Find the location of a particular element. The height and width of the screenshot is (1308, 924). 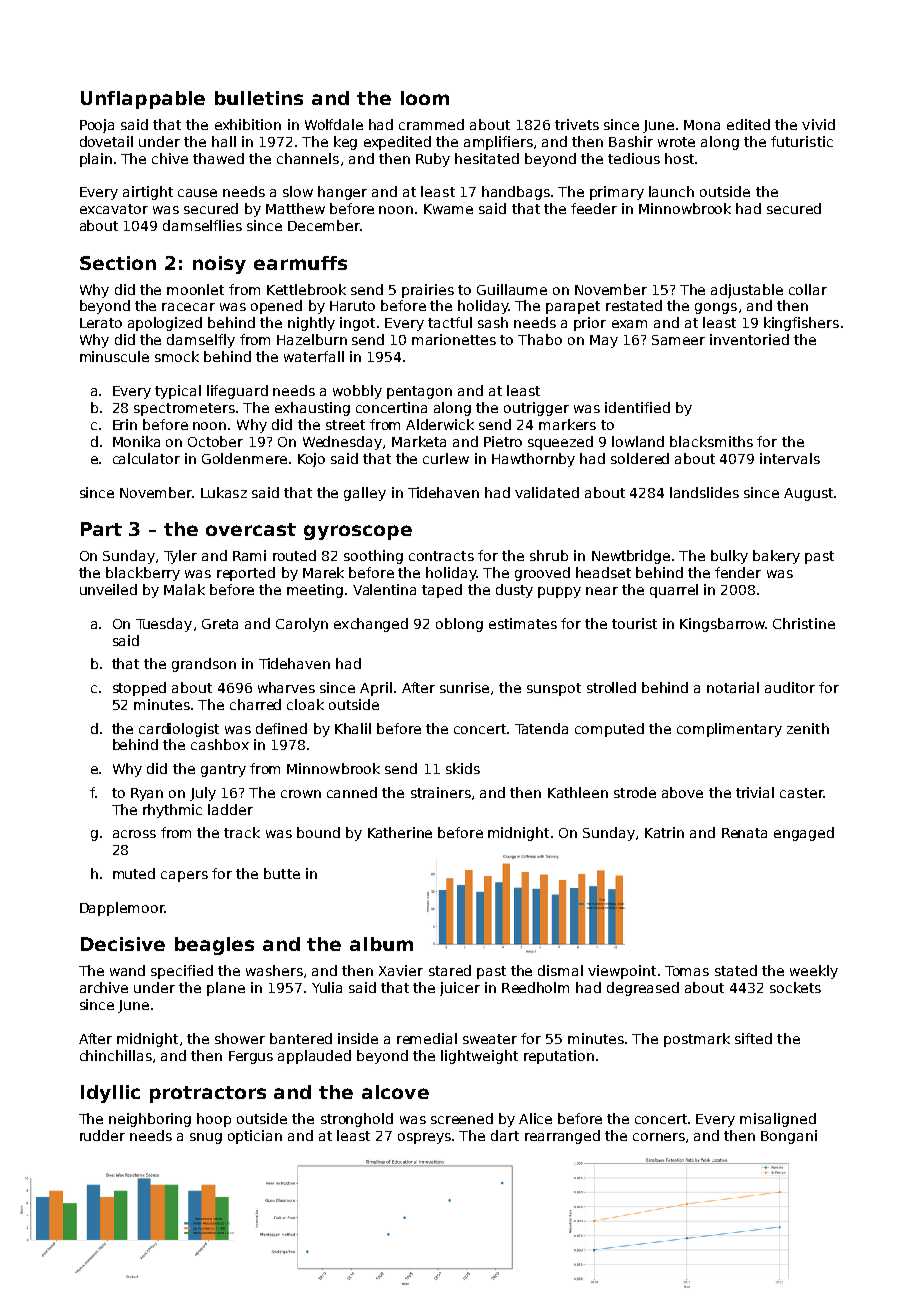

bulletins is located at coordinates (259, 98).
